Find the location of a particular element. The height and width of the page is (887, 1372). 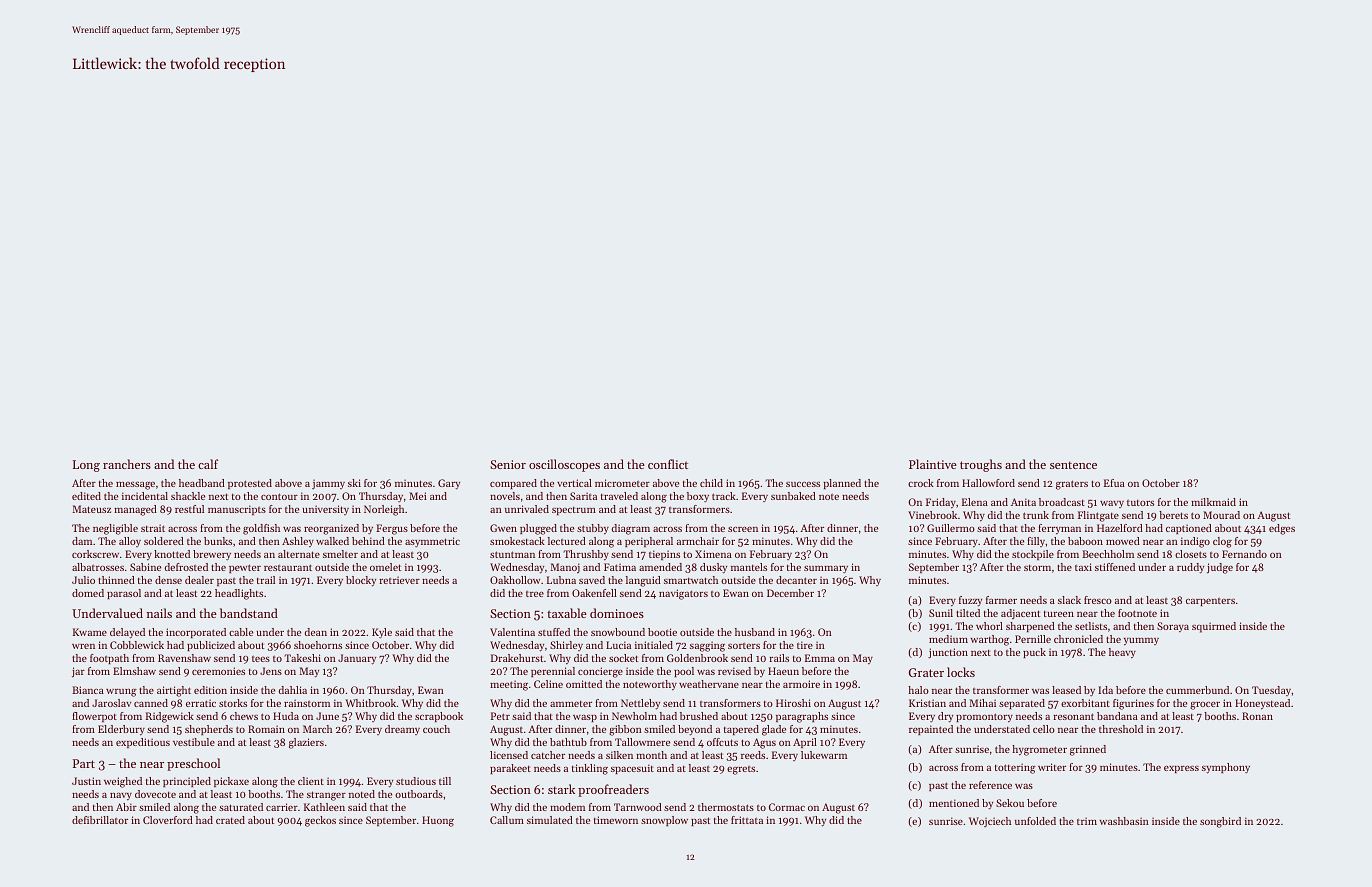

mantels is located at coordinates (749, 567).
